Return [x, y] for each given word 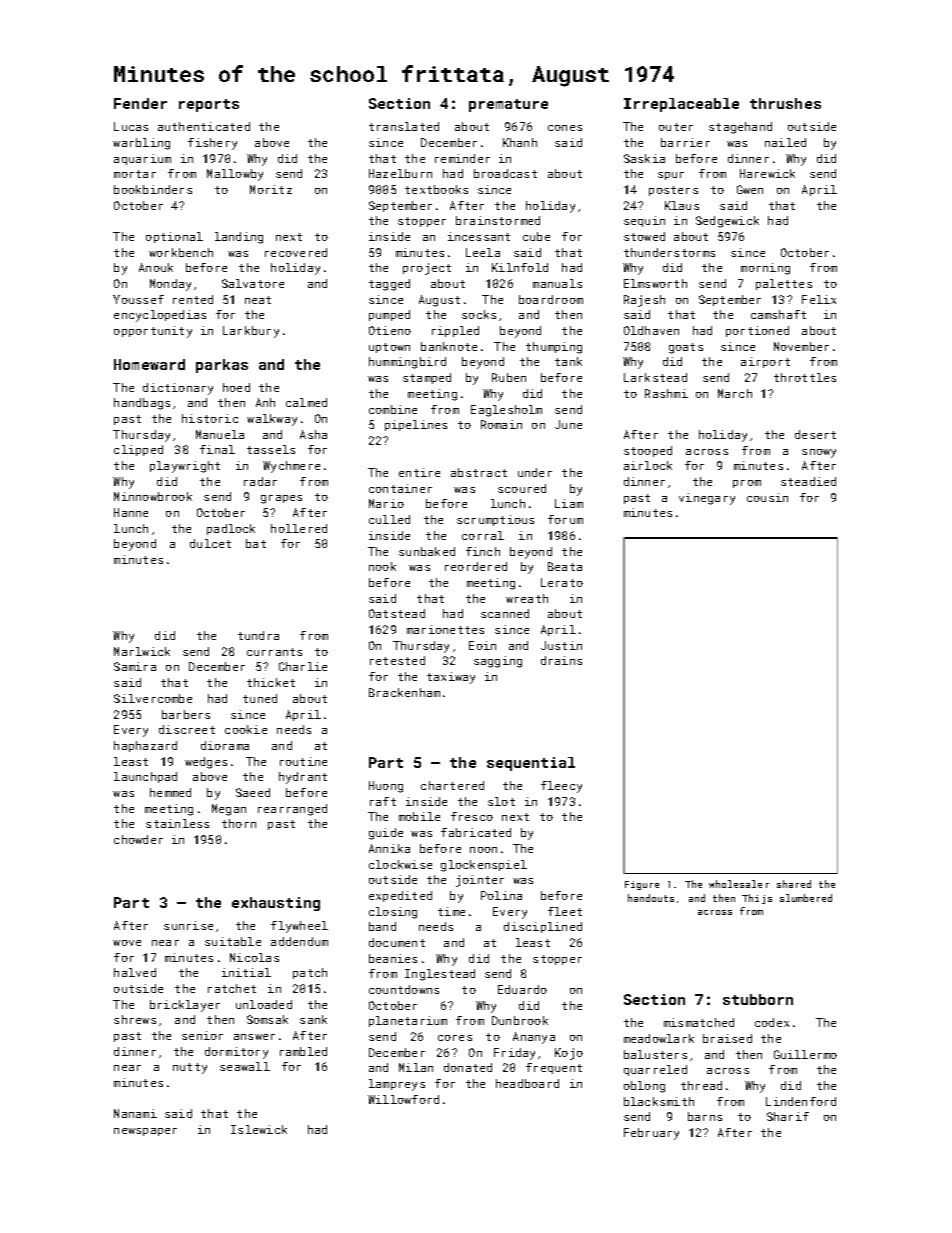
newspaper [145, 1132]
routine [303, 761]
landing [239, 238]
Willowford [403, 1099]
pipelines [416, 425]
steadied [808, 481]
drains [561, 660]
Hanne [131, 512]
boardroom [551, 299]
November [801, 346]
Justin [561, 645]
